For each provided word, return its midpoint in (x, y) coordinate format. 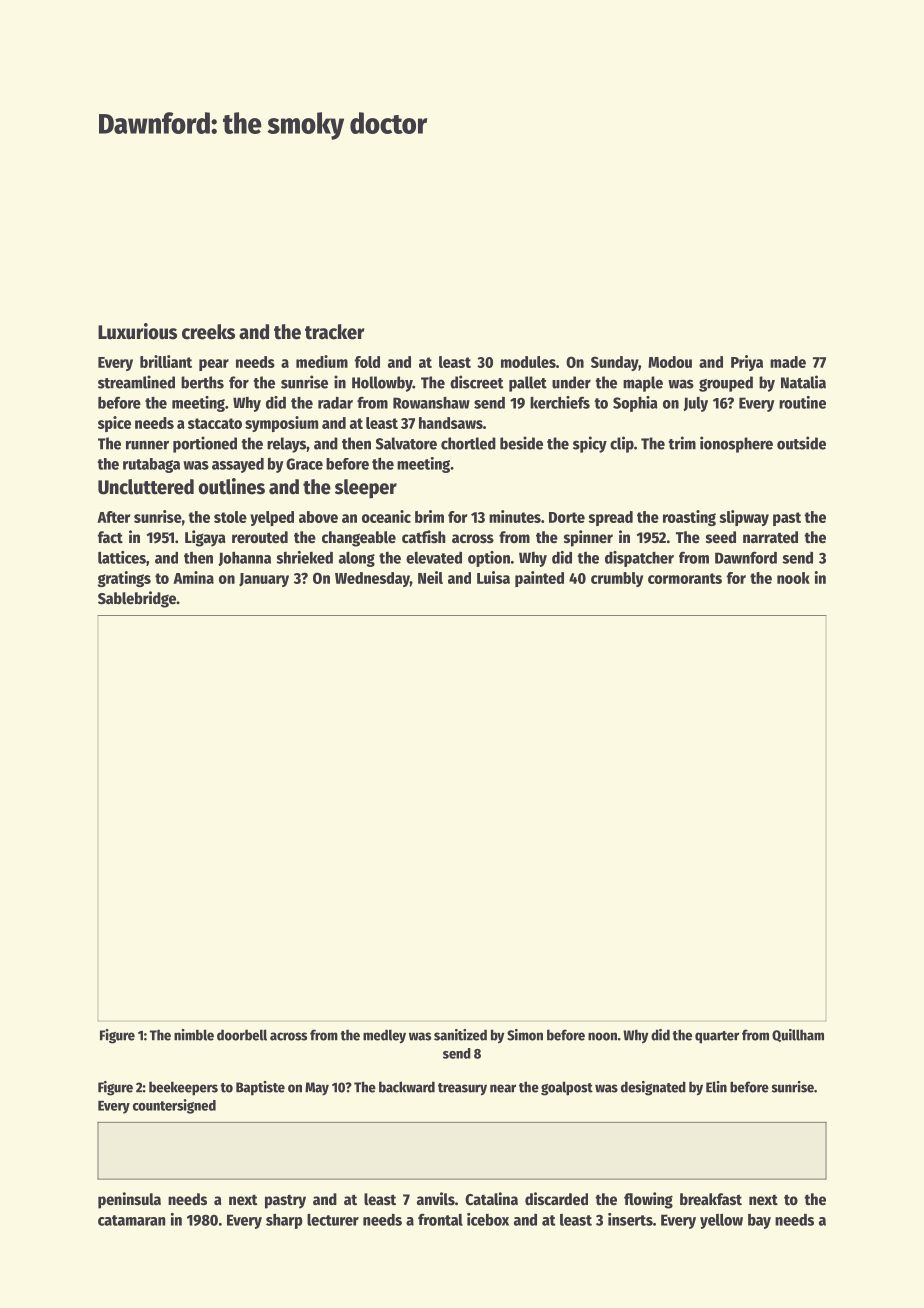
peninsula (129, 1200)
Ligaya (205, 538)
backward (407, 1087)
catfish (424, 537)
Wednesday (372, 579)
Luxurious (137, 331)
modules (528, 362)
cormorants (685, 578)
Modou (670, 362)
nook (793, 578)
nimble (194, 1035)
